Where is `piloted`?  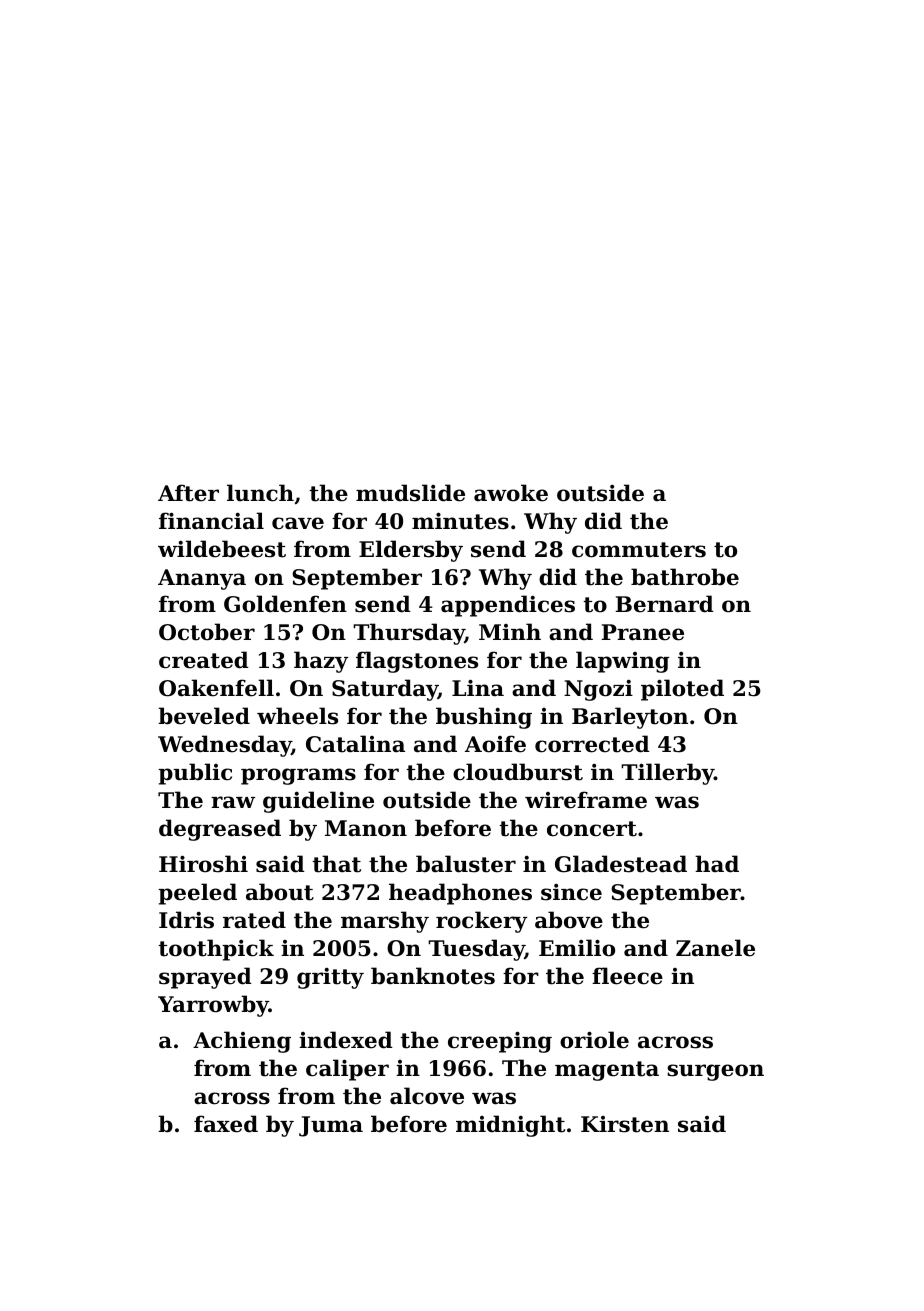
piloted is located at coordinates (682, 690).
